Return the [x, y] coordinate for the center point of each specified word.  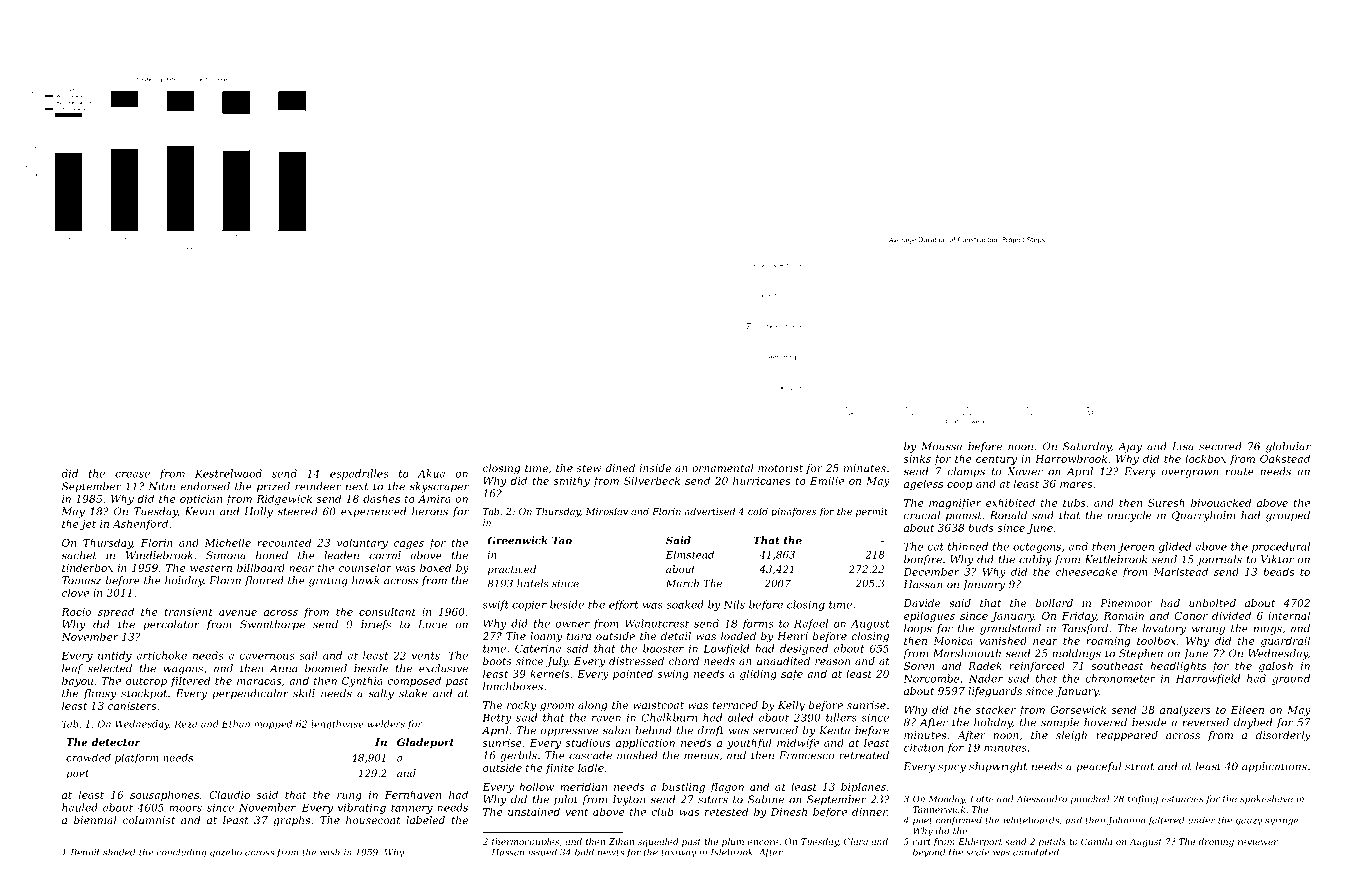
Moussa [941, 446]
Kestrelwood [228, 473]
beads [1278, 571]
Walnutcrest [657, 623]
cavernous [266, 657]
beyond [929, 853]
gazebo [226, 853]
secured [1220, 446]
